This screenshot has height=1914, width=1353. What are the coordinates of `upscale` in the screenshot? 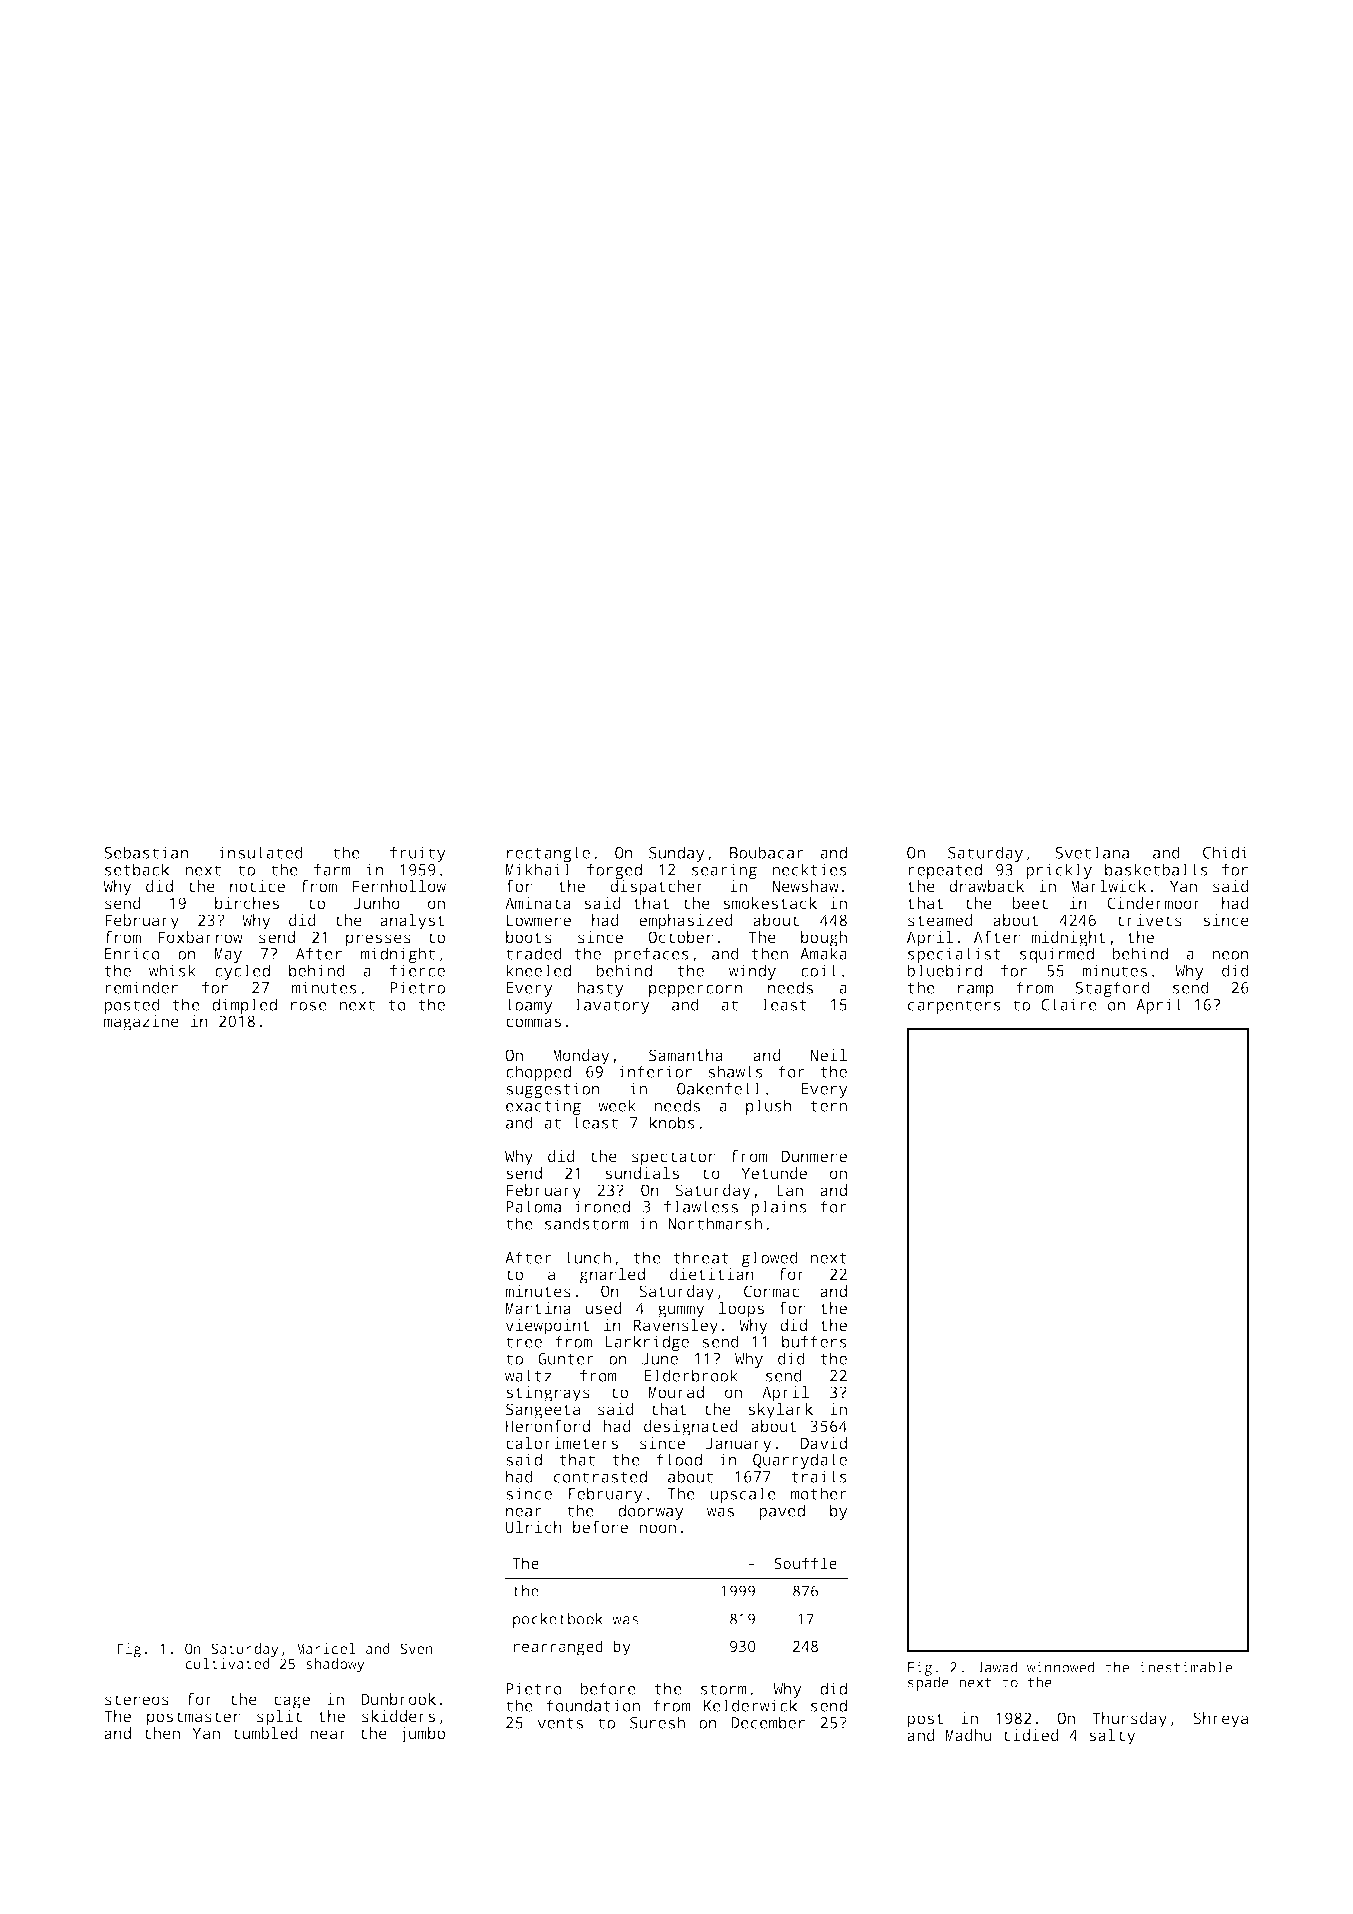 It's located at (743, 1495).
